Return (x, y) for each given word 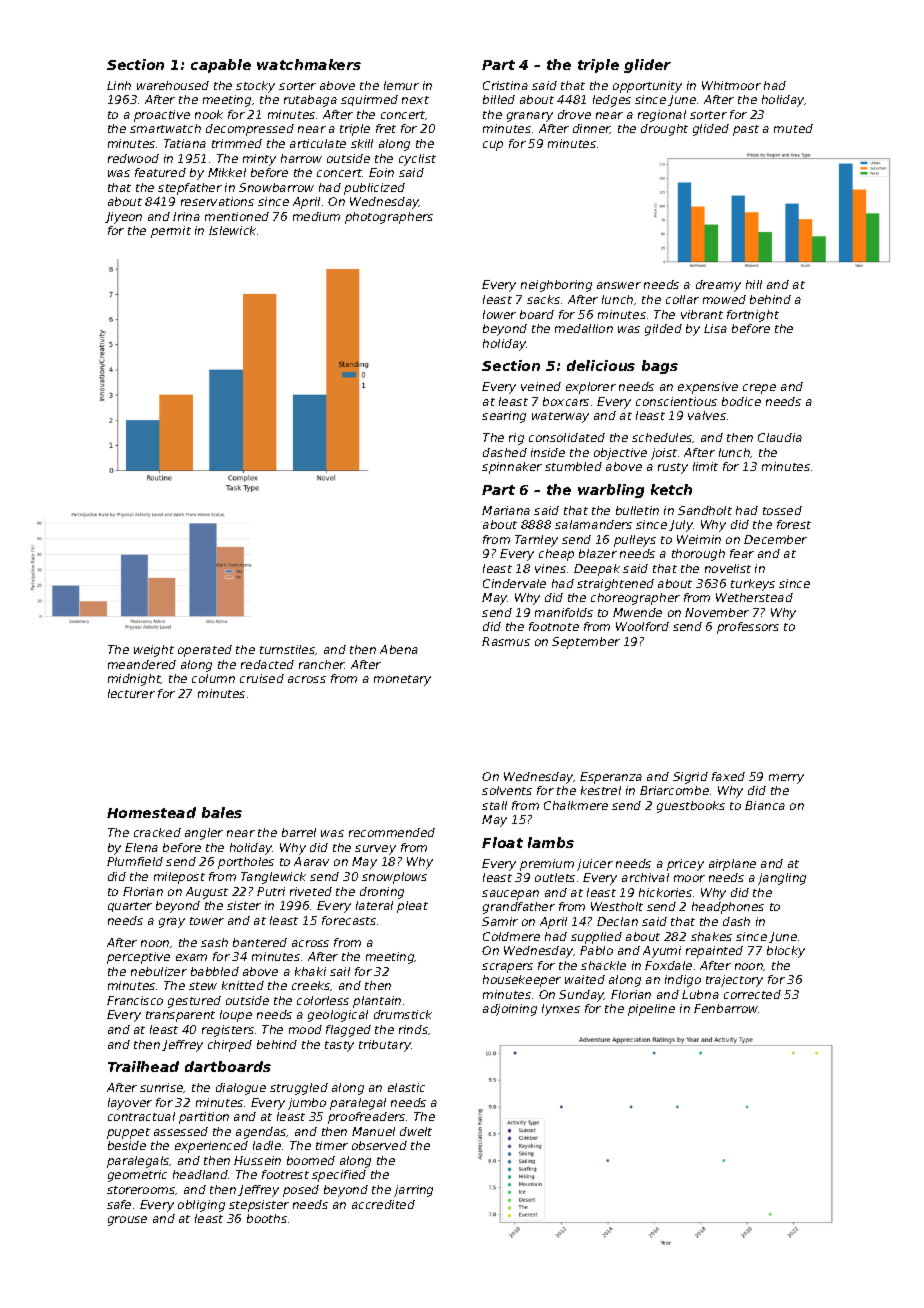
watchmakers (309, 64)
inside (548, 452)
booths (267, 1218)
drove (574, 114)
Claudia (780, 437)
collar (682, 299)
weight (154, 651)
